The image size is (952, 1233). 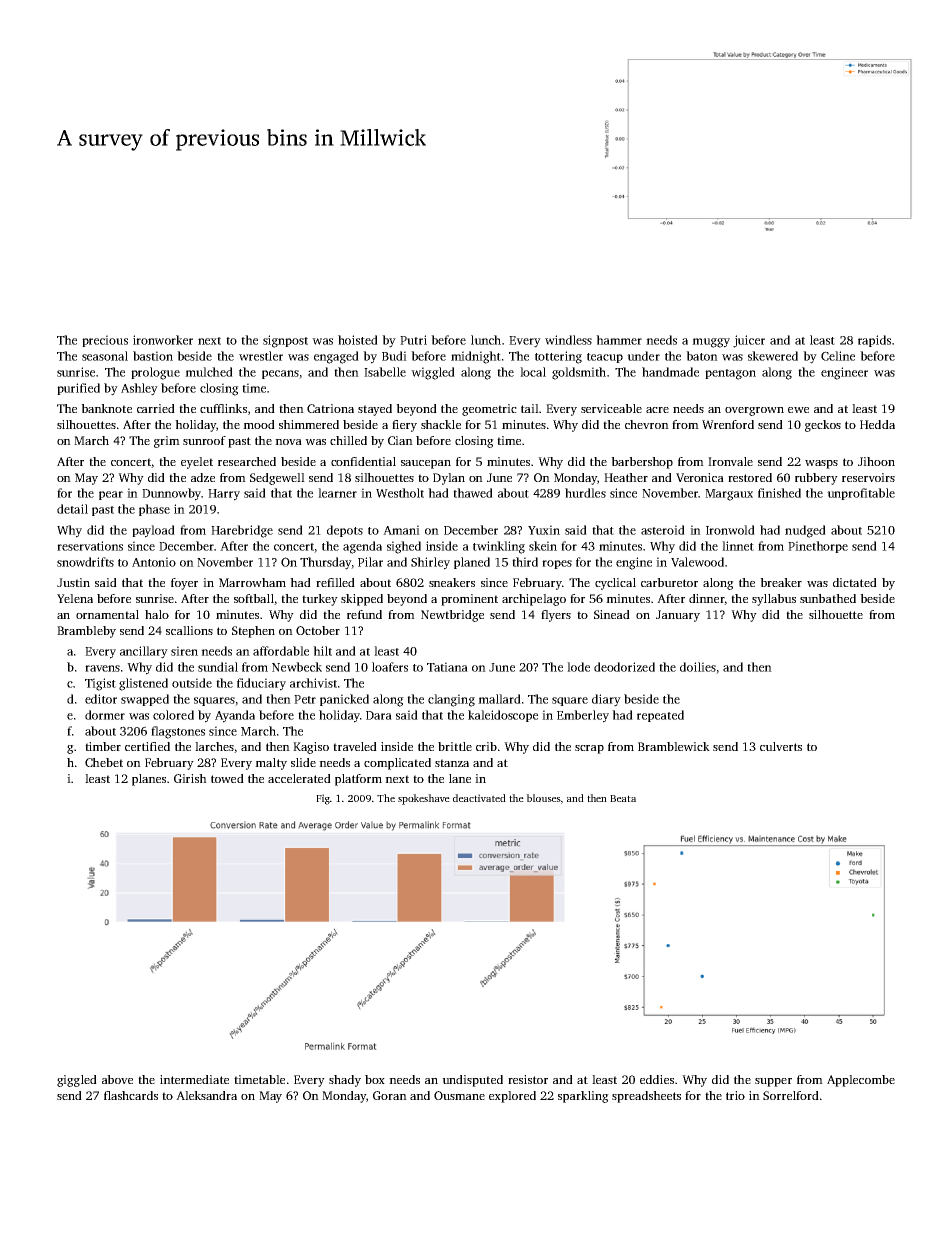 What do you see at coordinates (413, 340) in the screenshot?
I see `Putri` at bounding box center [413, 340].
